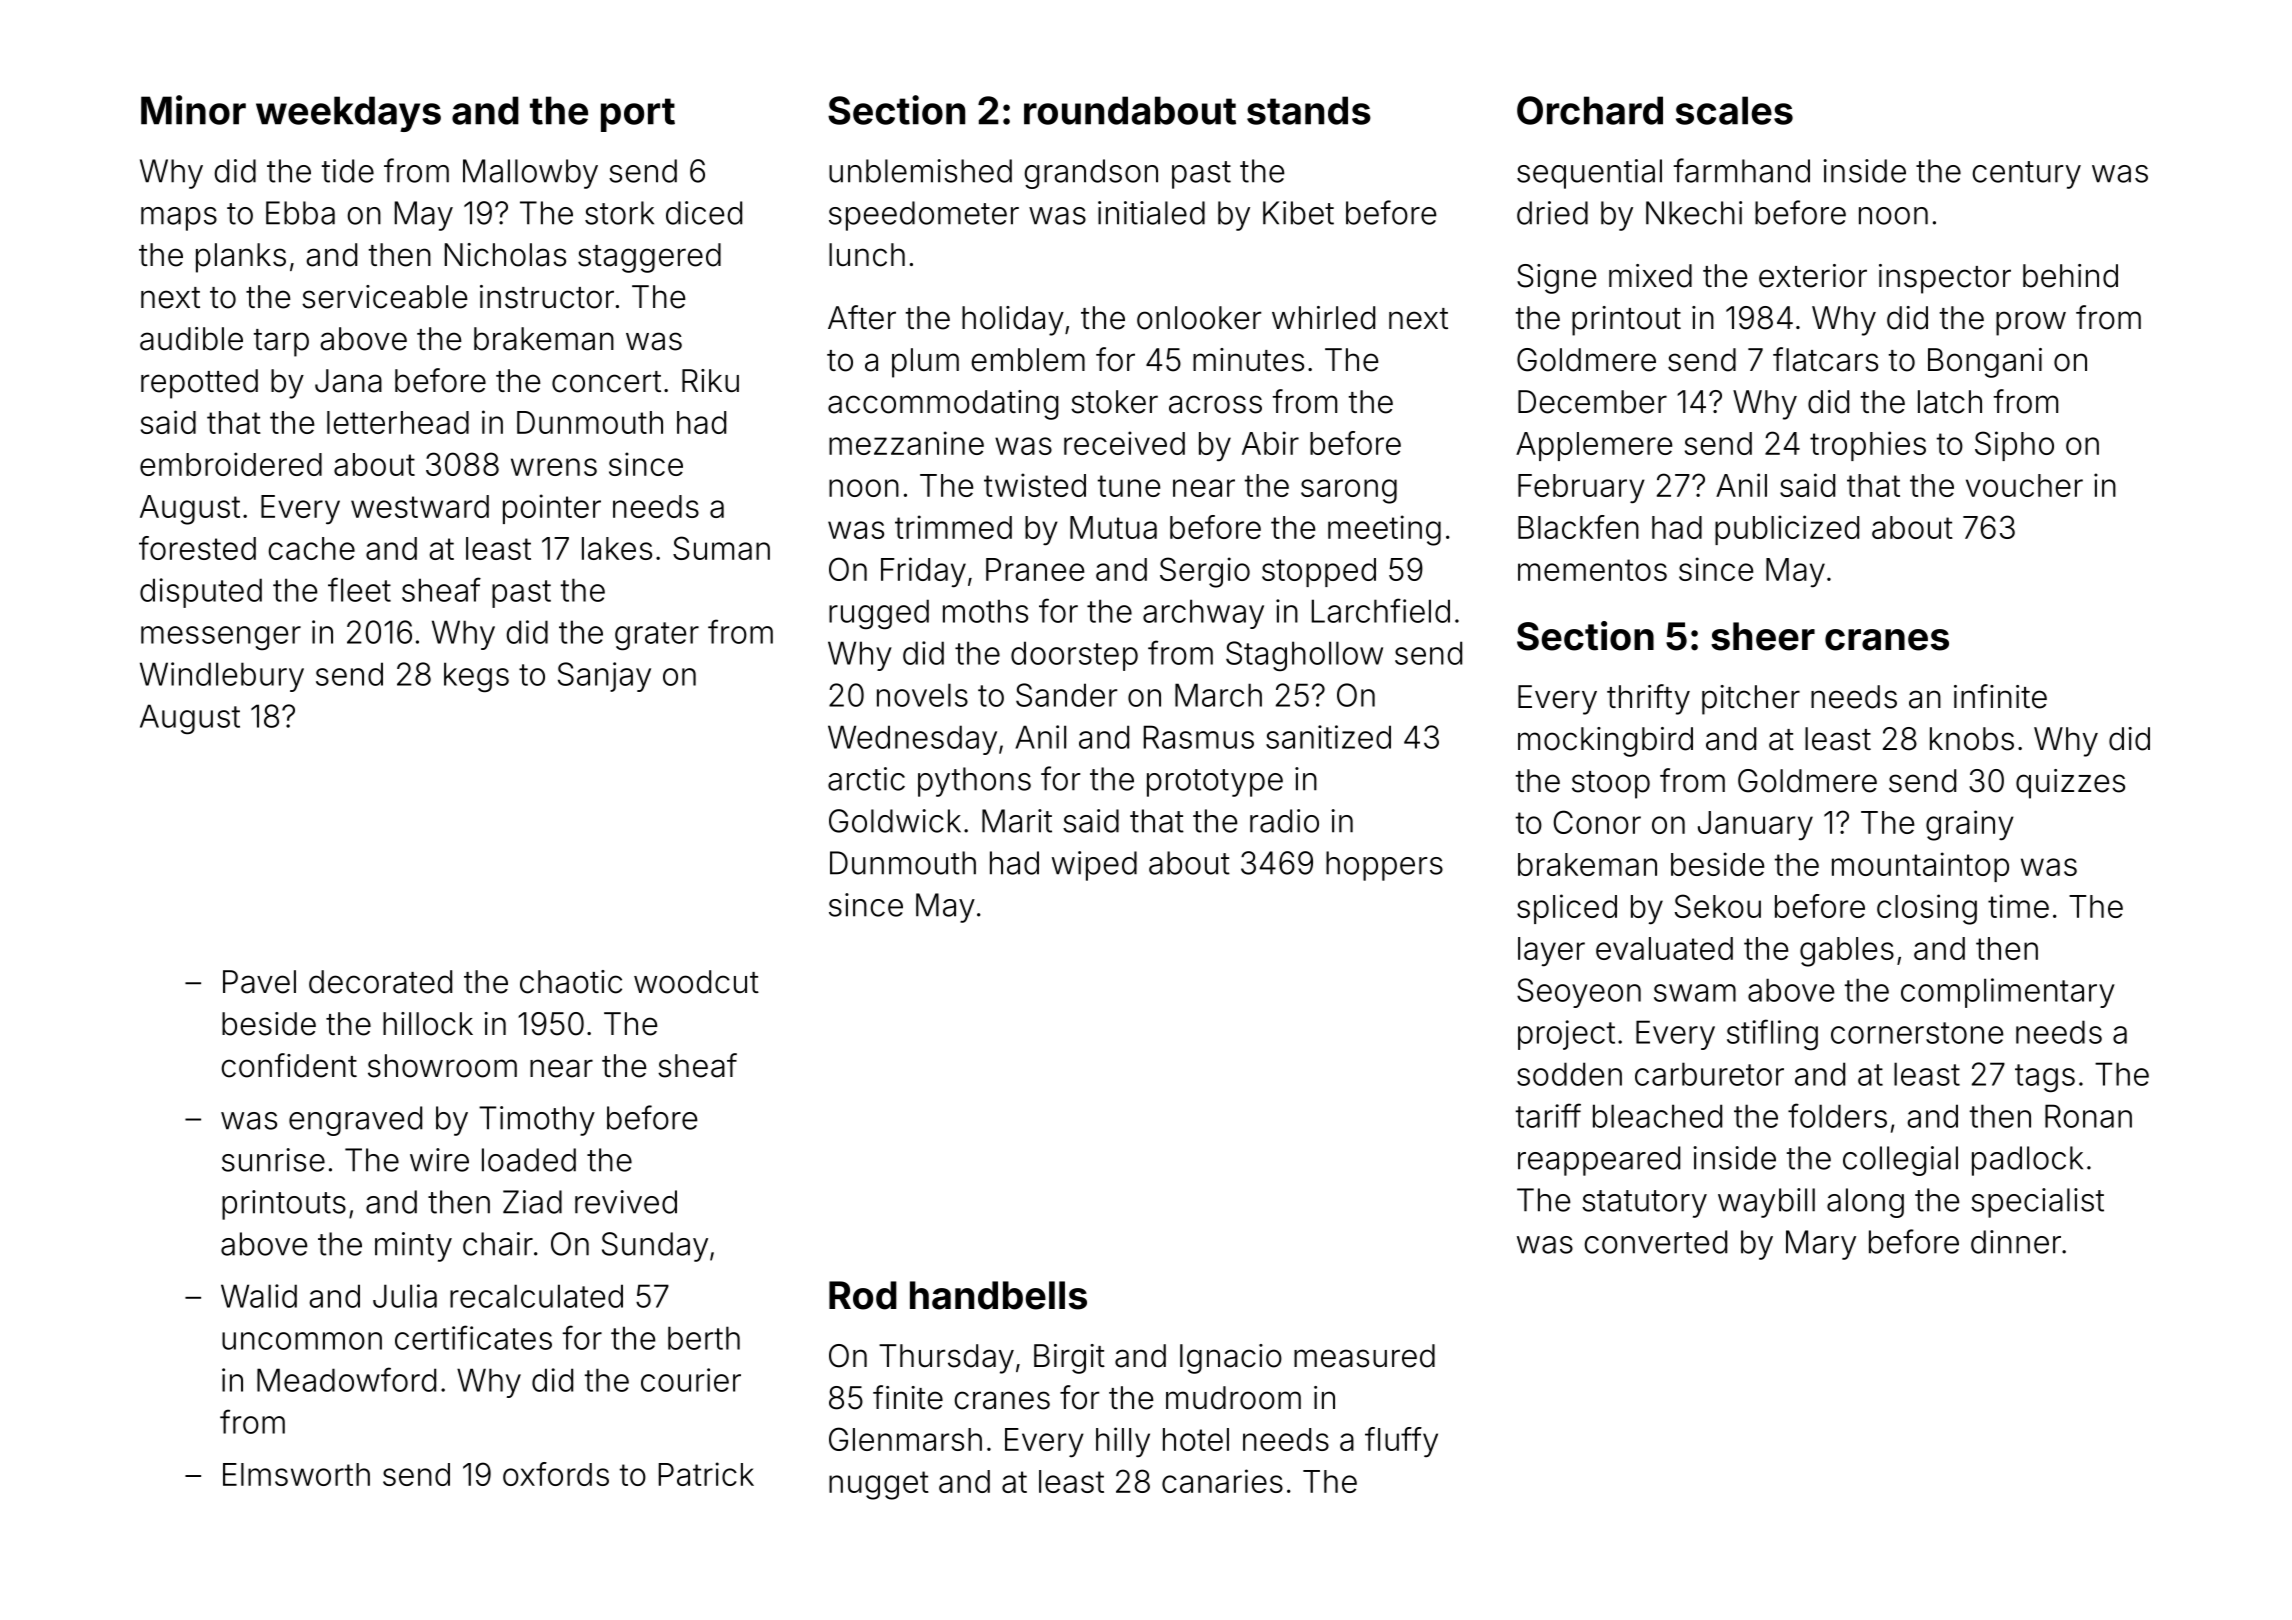 This screenshot has width=2292, height=1620. Describe the element at coordinates (259, 1296) in the screenshot. I see `Walid` at that location.
